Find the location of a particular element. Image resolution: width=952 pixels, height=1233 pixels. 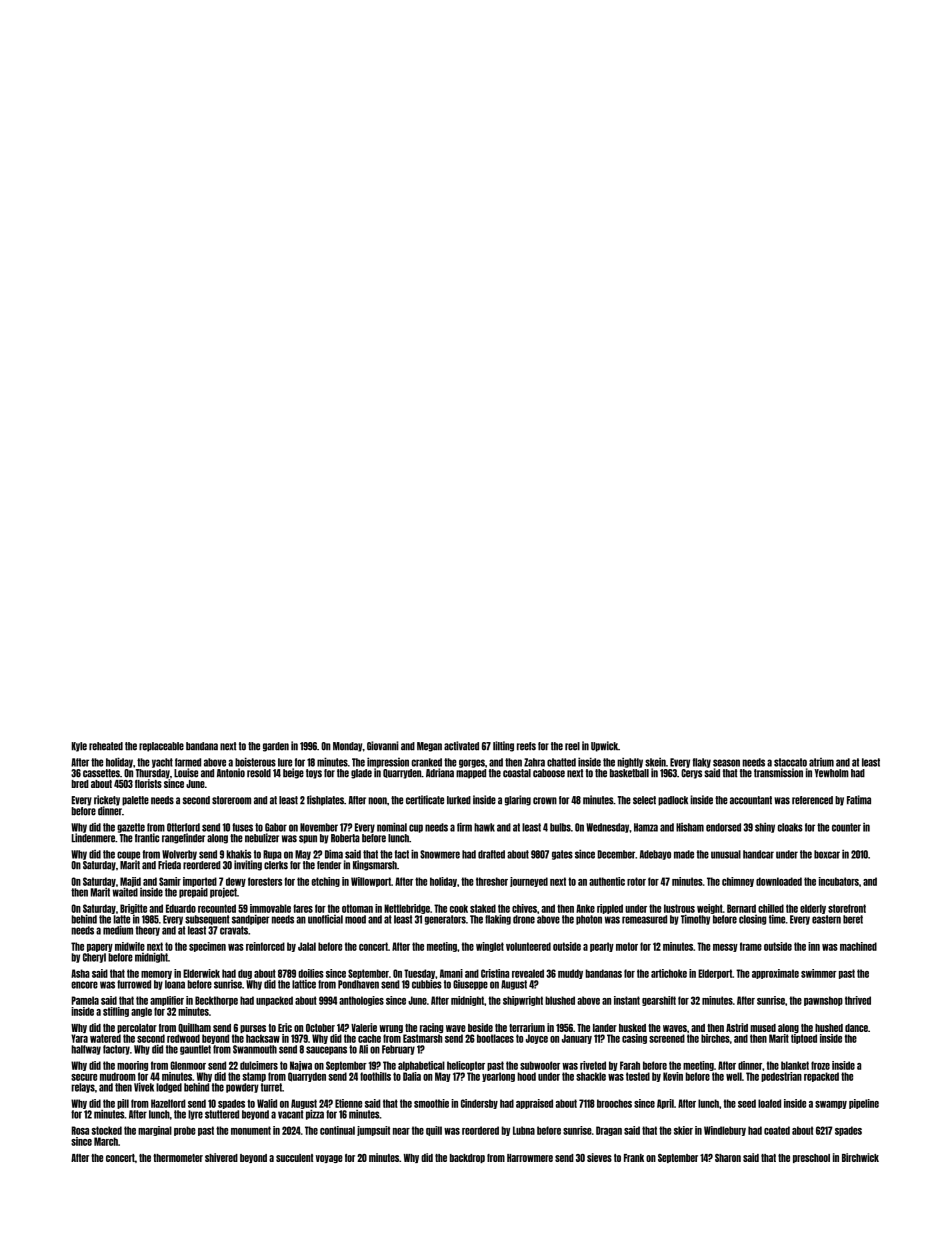

basketball is located at coordinates (629, 773).
